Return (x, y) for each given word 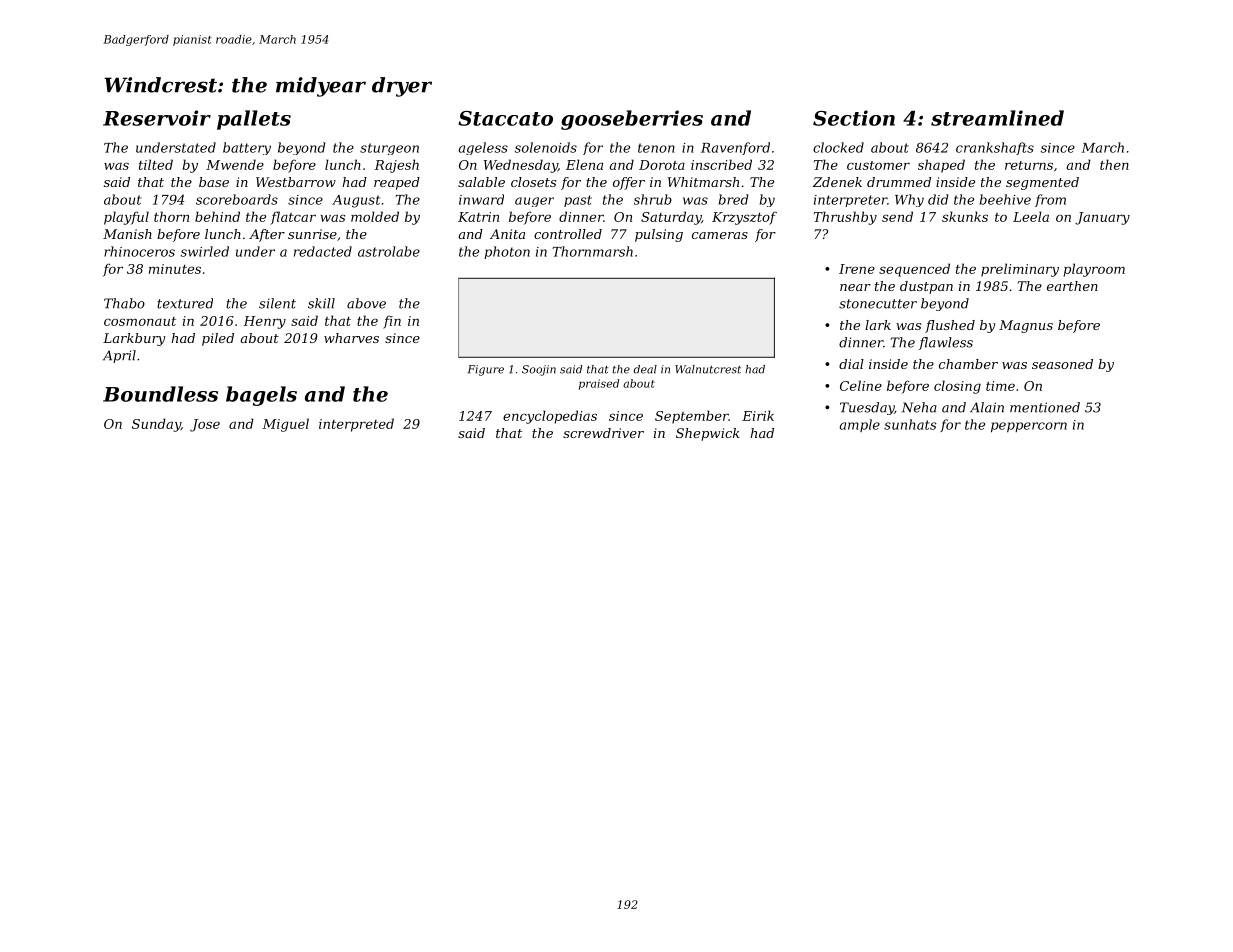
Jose (205, 425)
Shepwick (708, 434)
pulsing (659, 235)
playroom (1094, 270)
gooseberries (632, 120)
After (267, 235)
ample (859, 425)
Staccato (505, 118)
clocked (838, 147)
